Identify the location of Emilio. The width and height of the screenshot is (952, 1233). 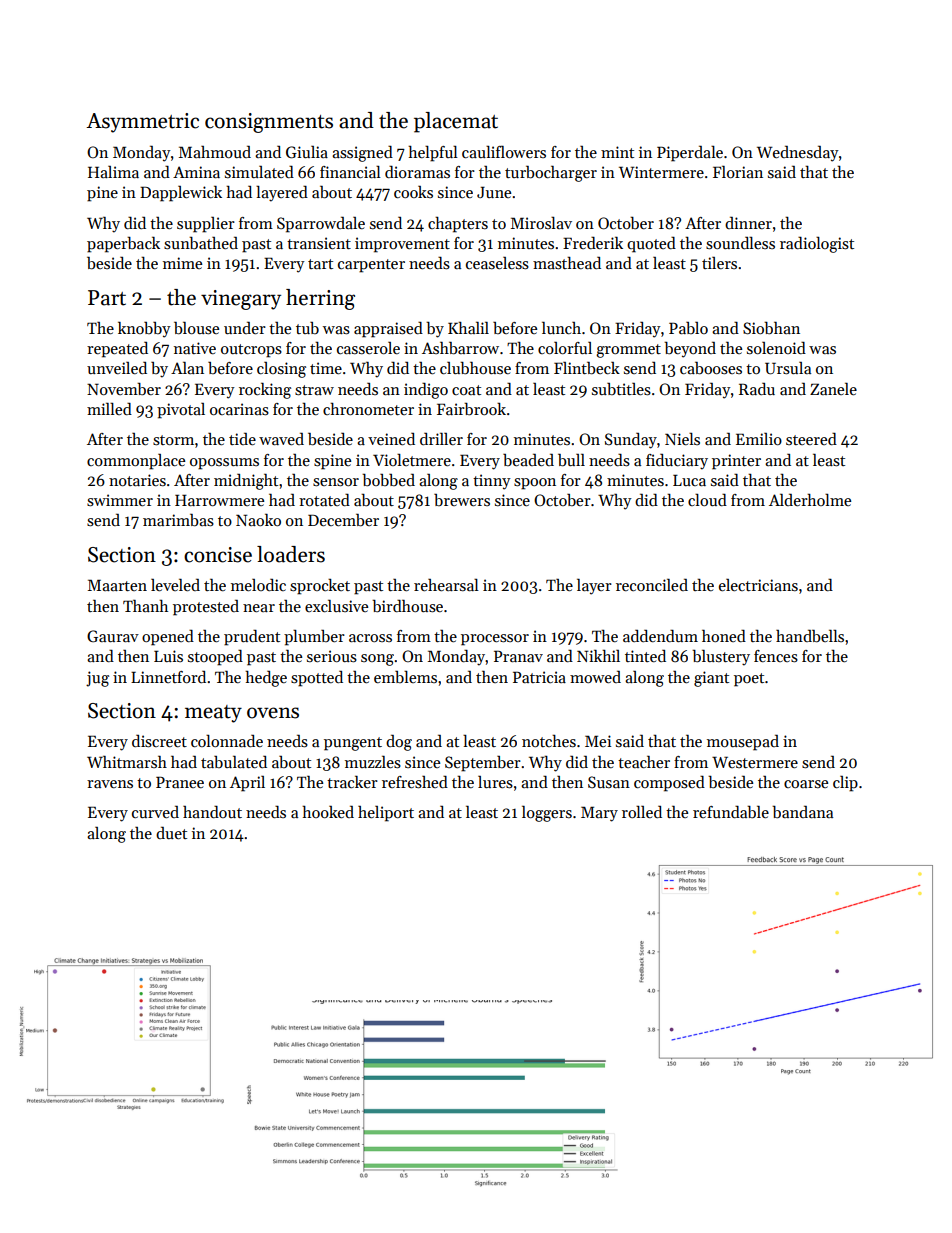
(759, 438).
